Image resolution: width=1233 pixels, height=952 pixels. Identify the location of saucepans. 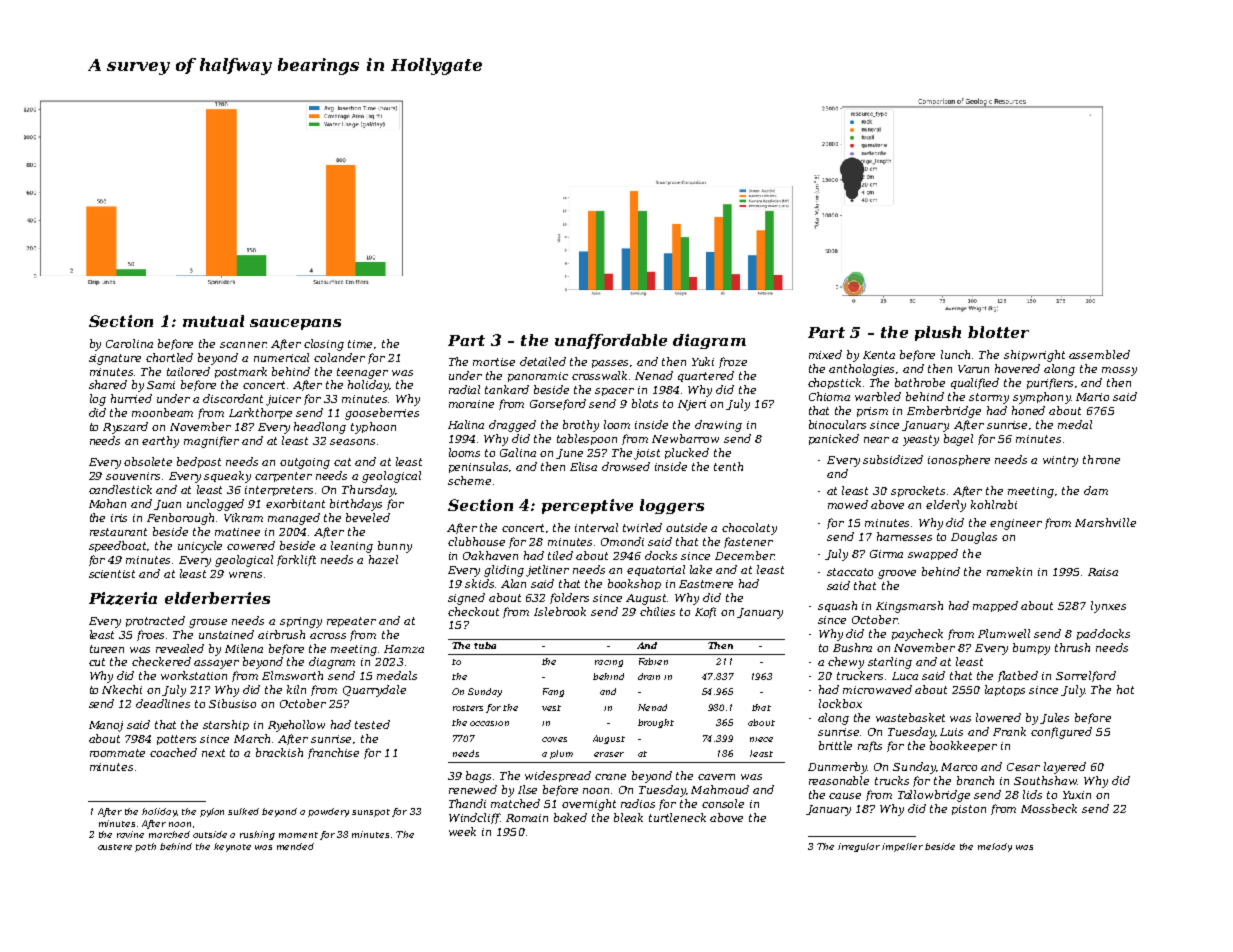
(295, 324).
